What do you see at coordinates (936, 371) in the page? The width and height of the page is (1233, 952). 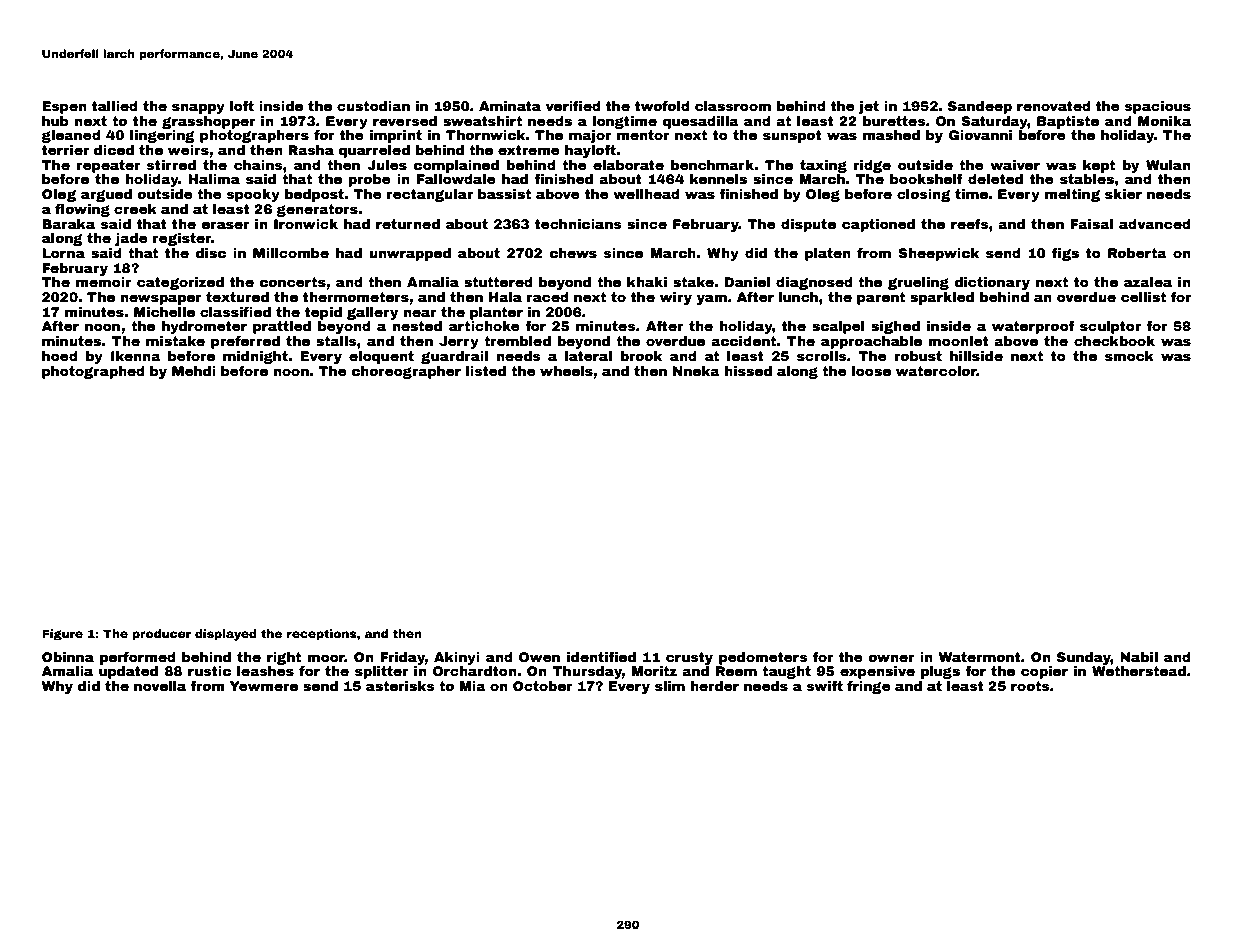 I see `watercolor` at bounding box center [936, 371].
